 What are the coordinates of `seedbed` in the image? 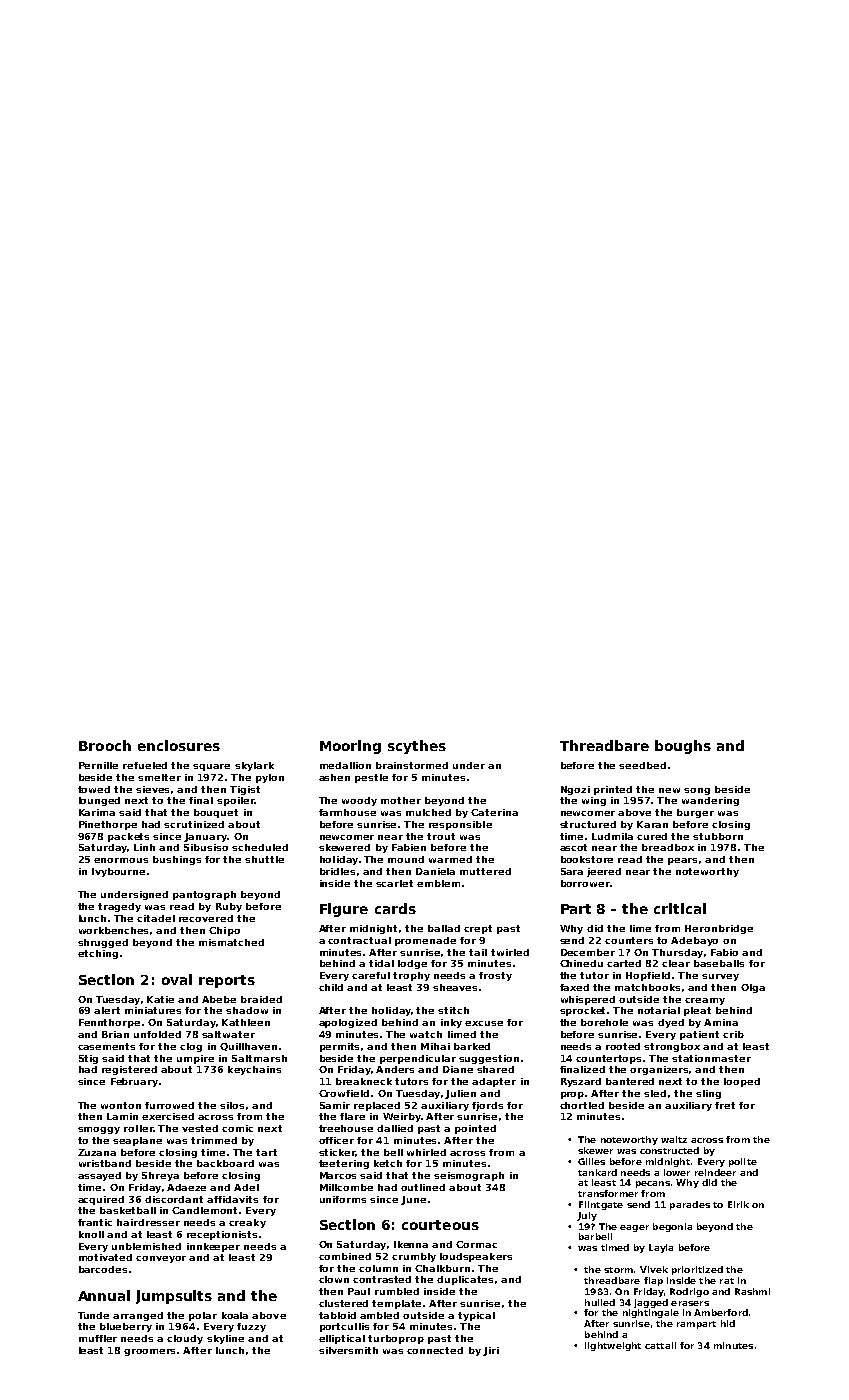 It's located at (642, 765).
